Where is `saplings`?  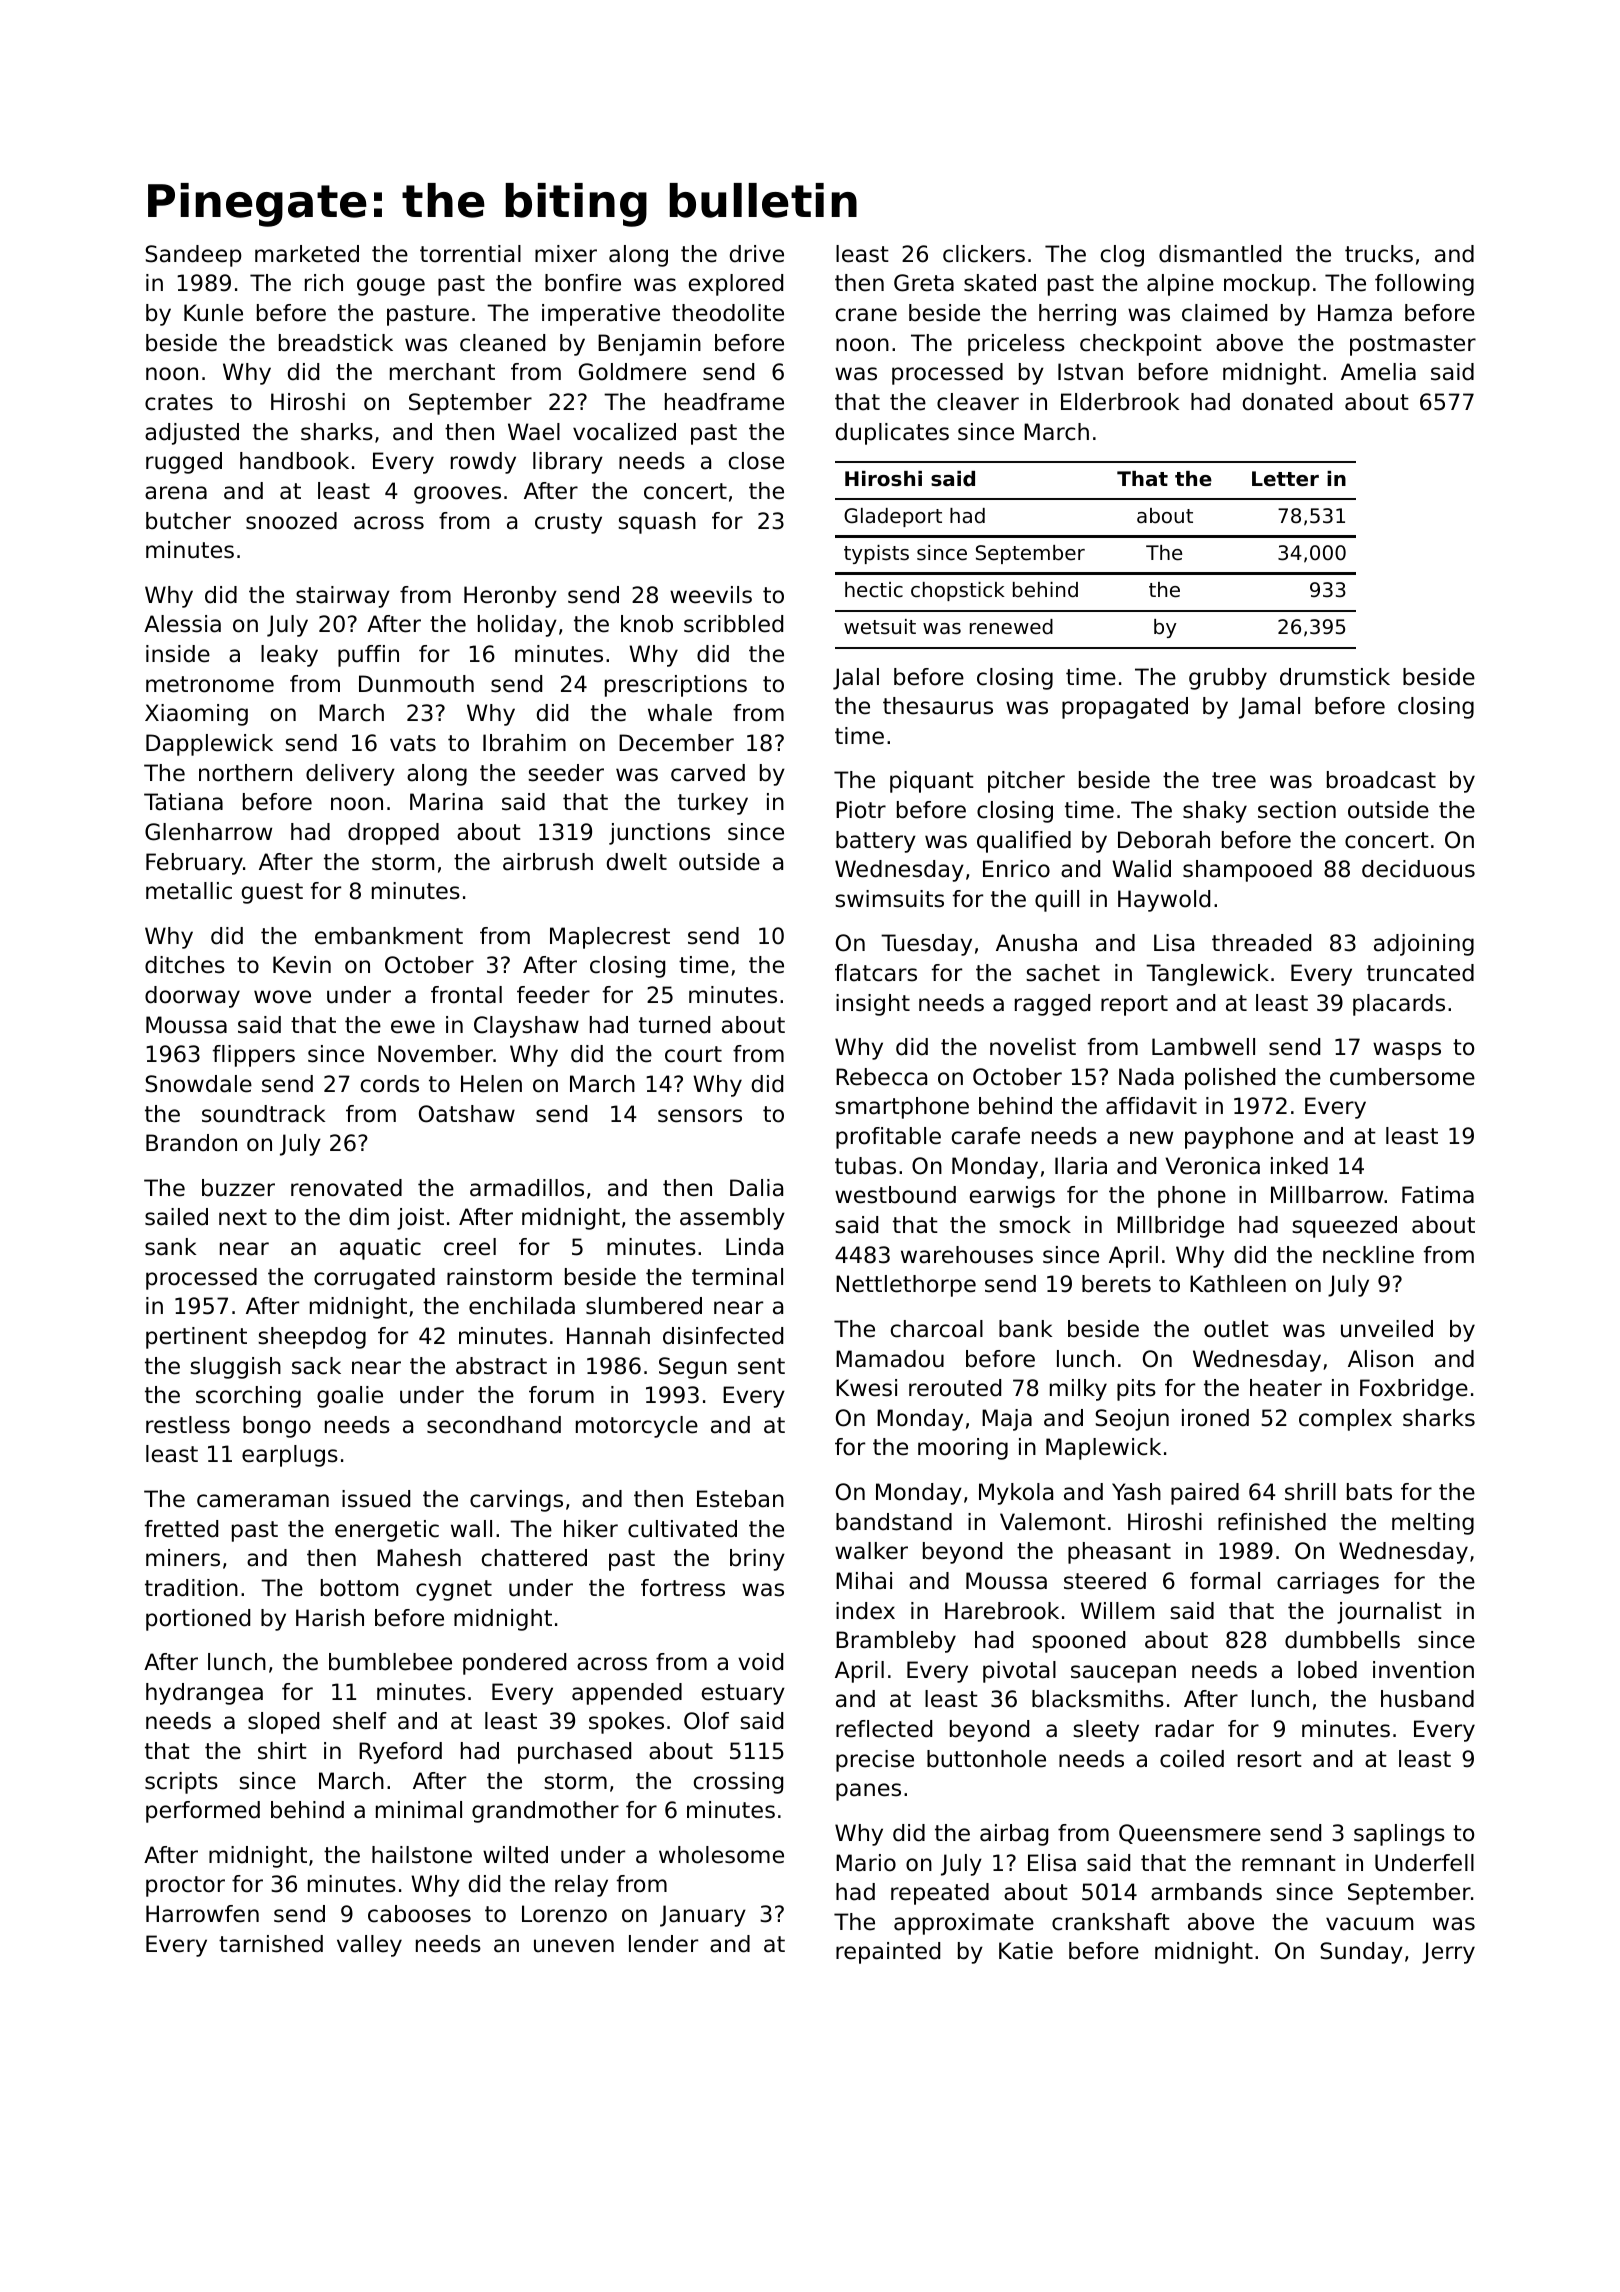 saplings is located at coordinates (1399, 1835).
